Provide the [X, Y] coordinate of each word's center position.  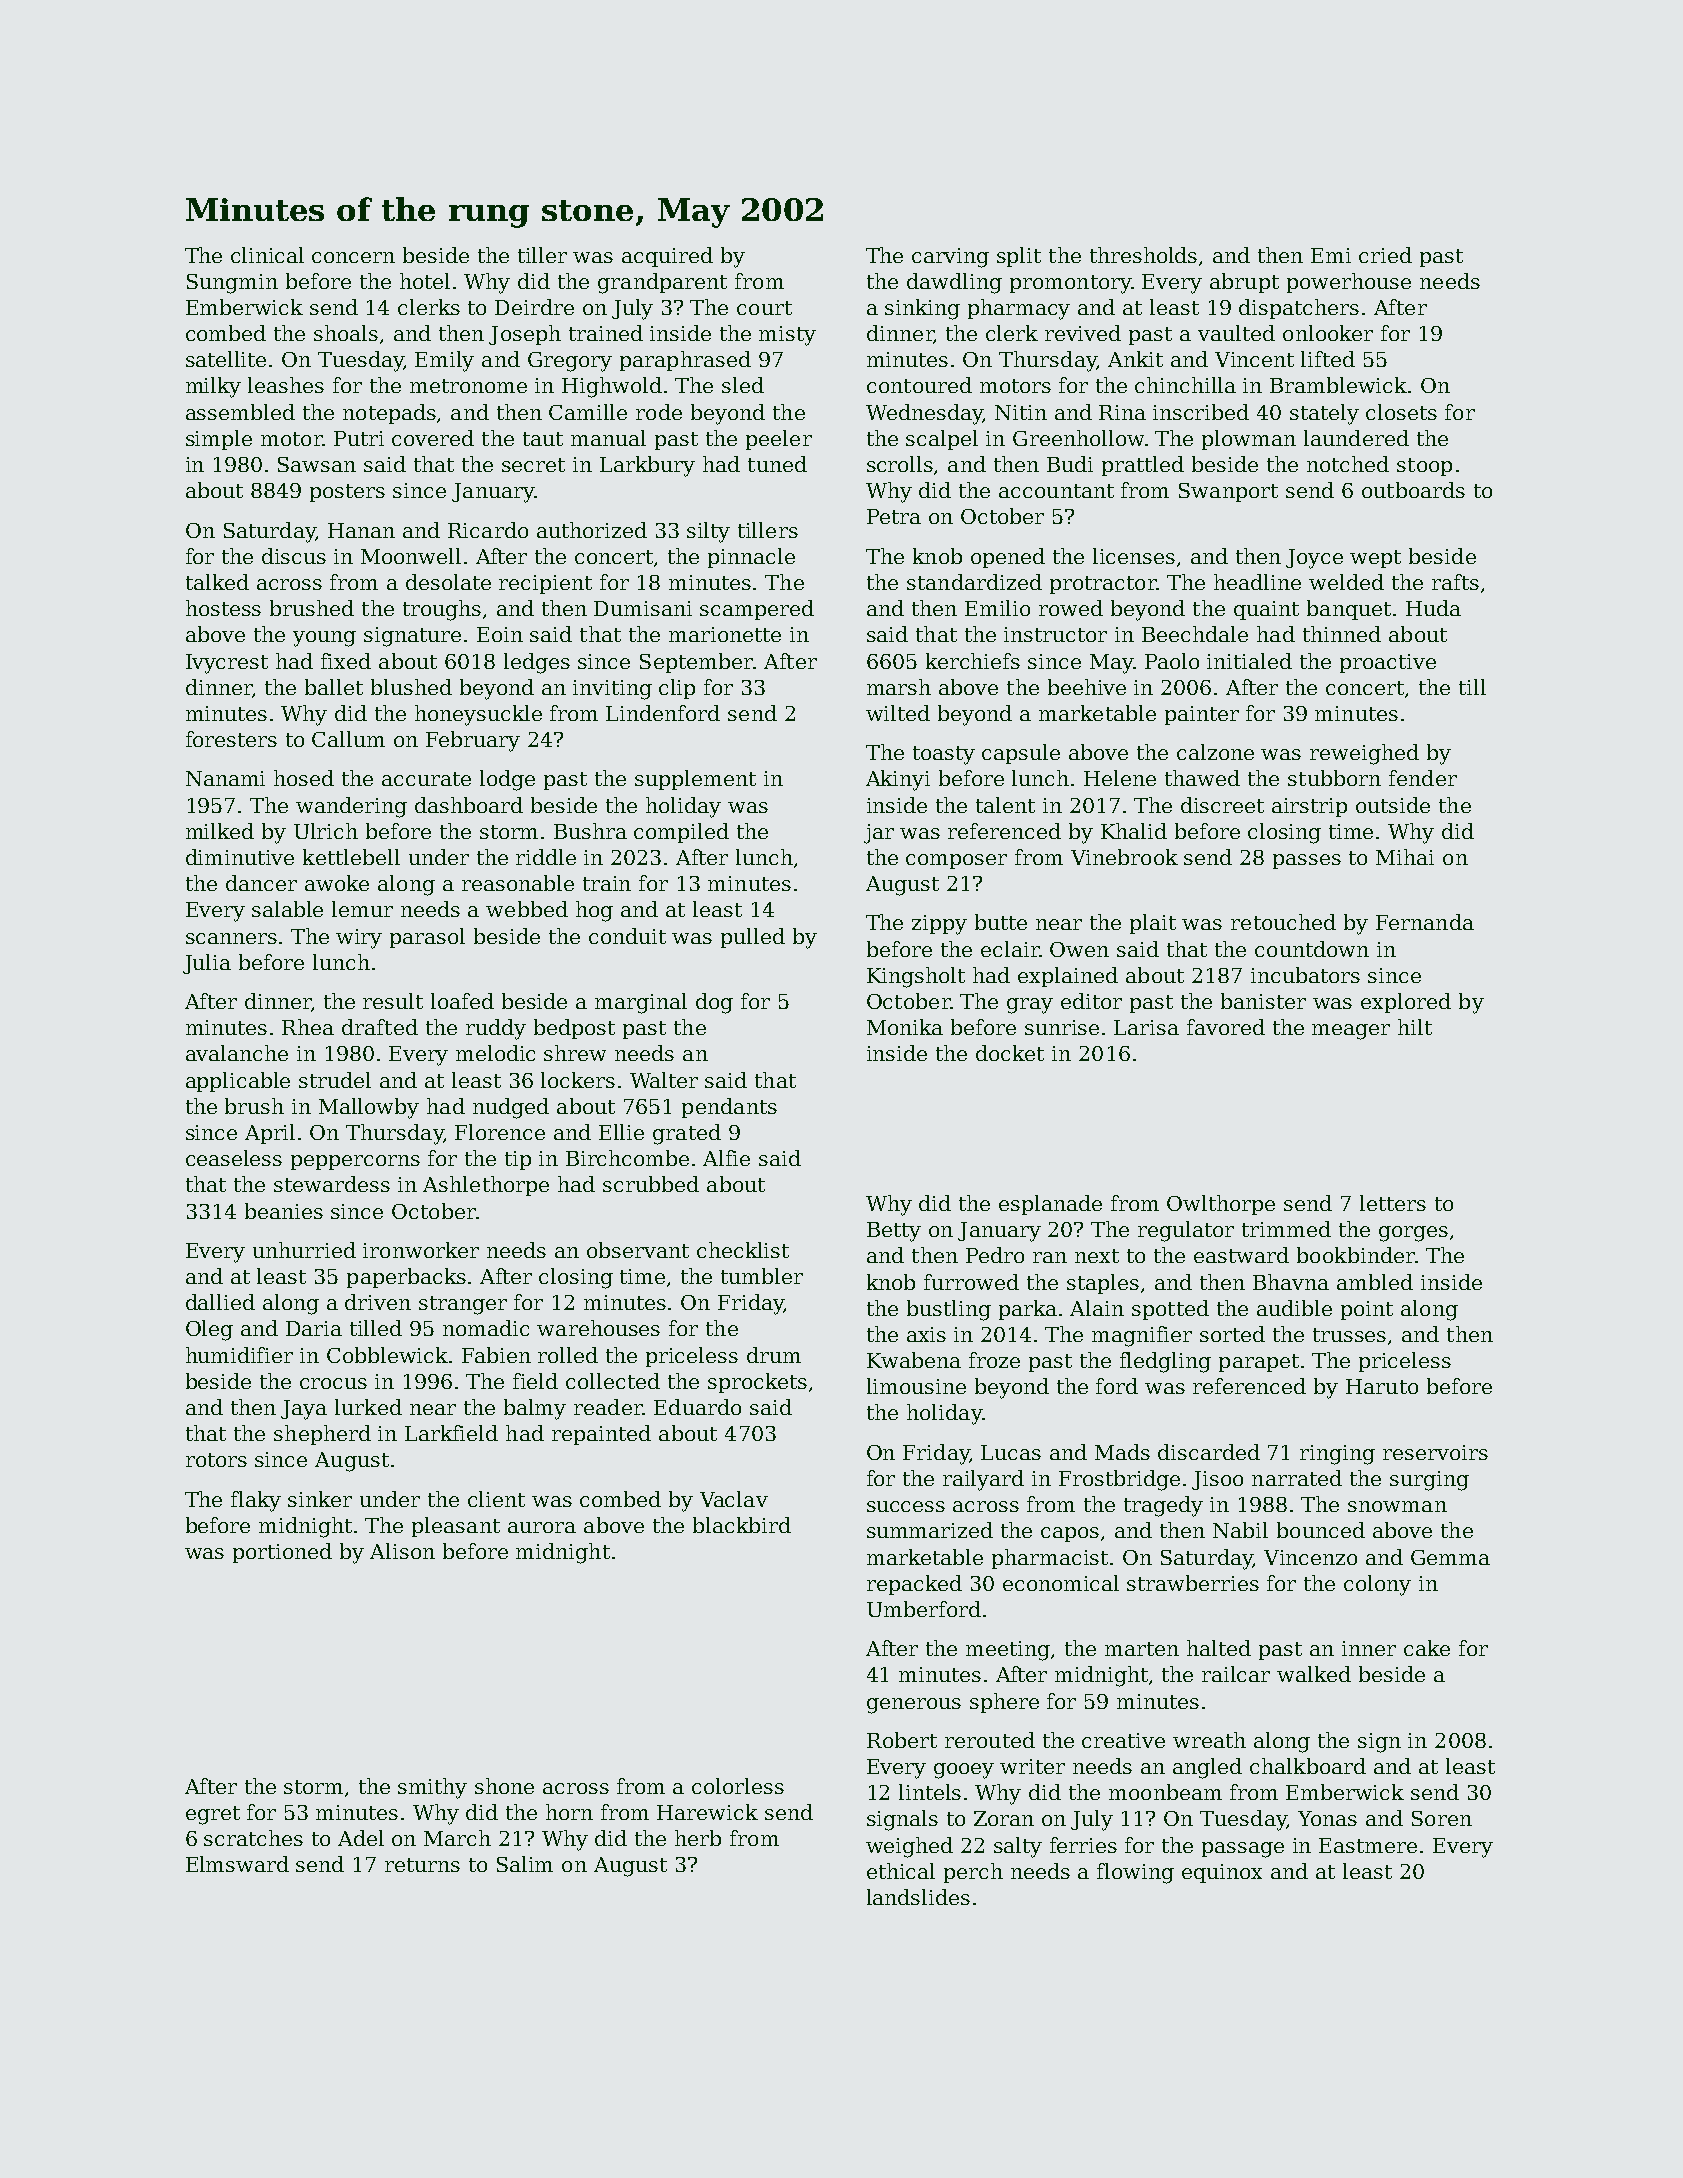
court [764, 308]
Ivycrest [227, 664]
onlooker [1328, 333]
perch [973, 1873]
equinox [1222, 1873]
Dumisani [643, 608]
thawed [1202, 778]
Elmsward [237, 1864]
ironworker [421, 1250]
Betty [894, 1232]
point [1367, 1310]
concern [353, 257]
